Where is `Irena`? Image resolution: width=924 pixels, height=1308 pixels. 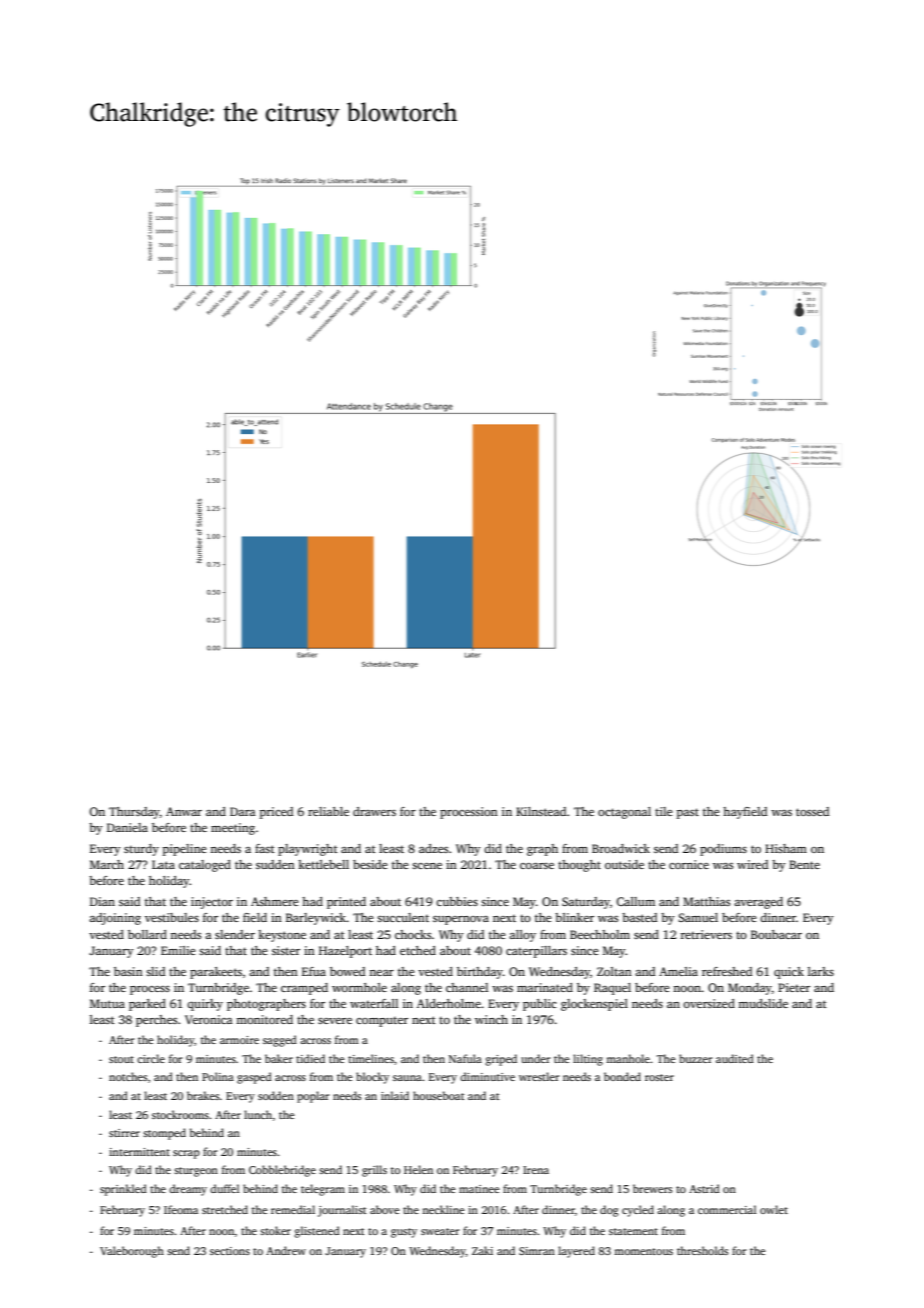 Irena is located at coordinates (536, 1170).
